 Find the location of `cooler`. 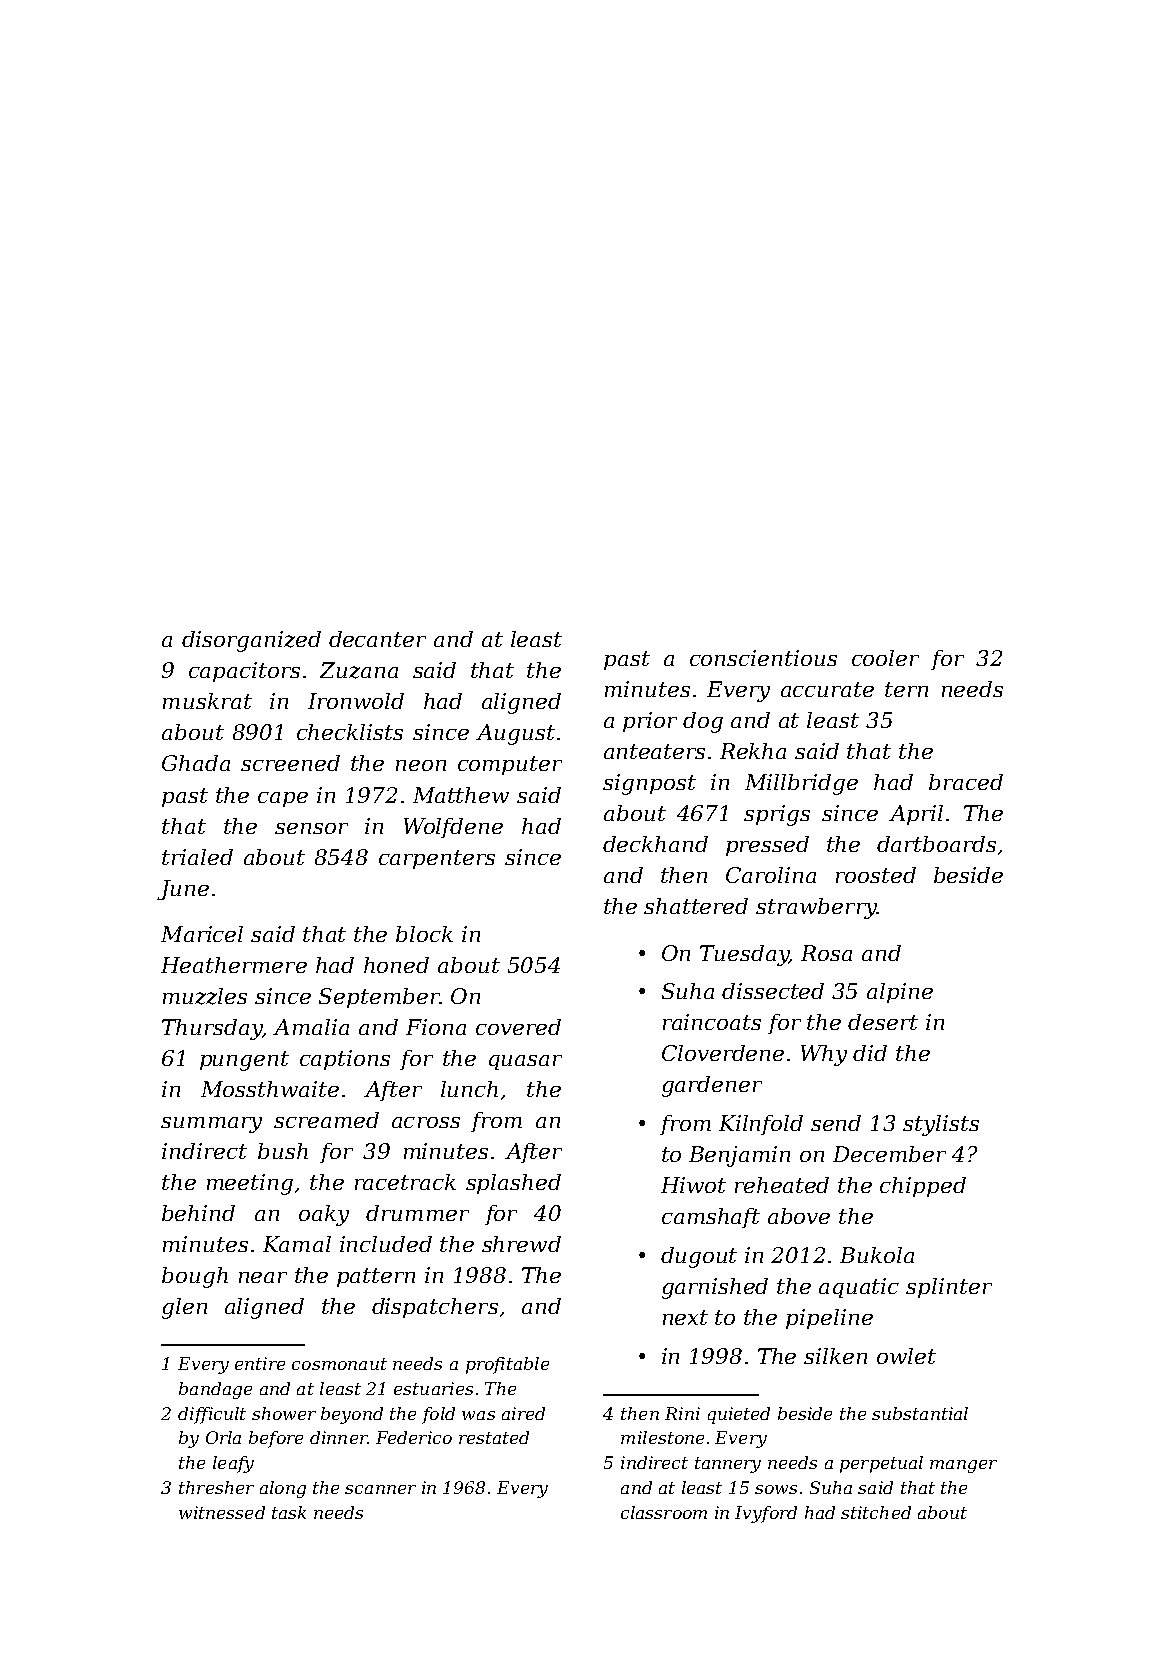

cooler is located at coordinates (885, 658).
